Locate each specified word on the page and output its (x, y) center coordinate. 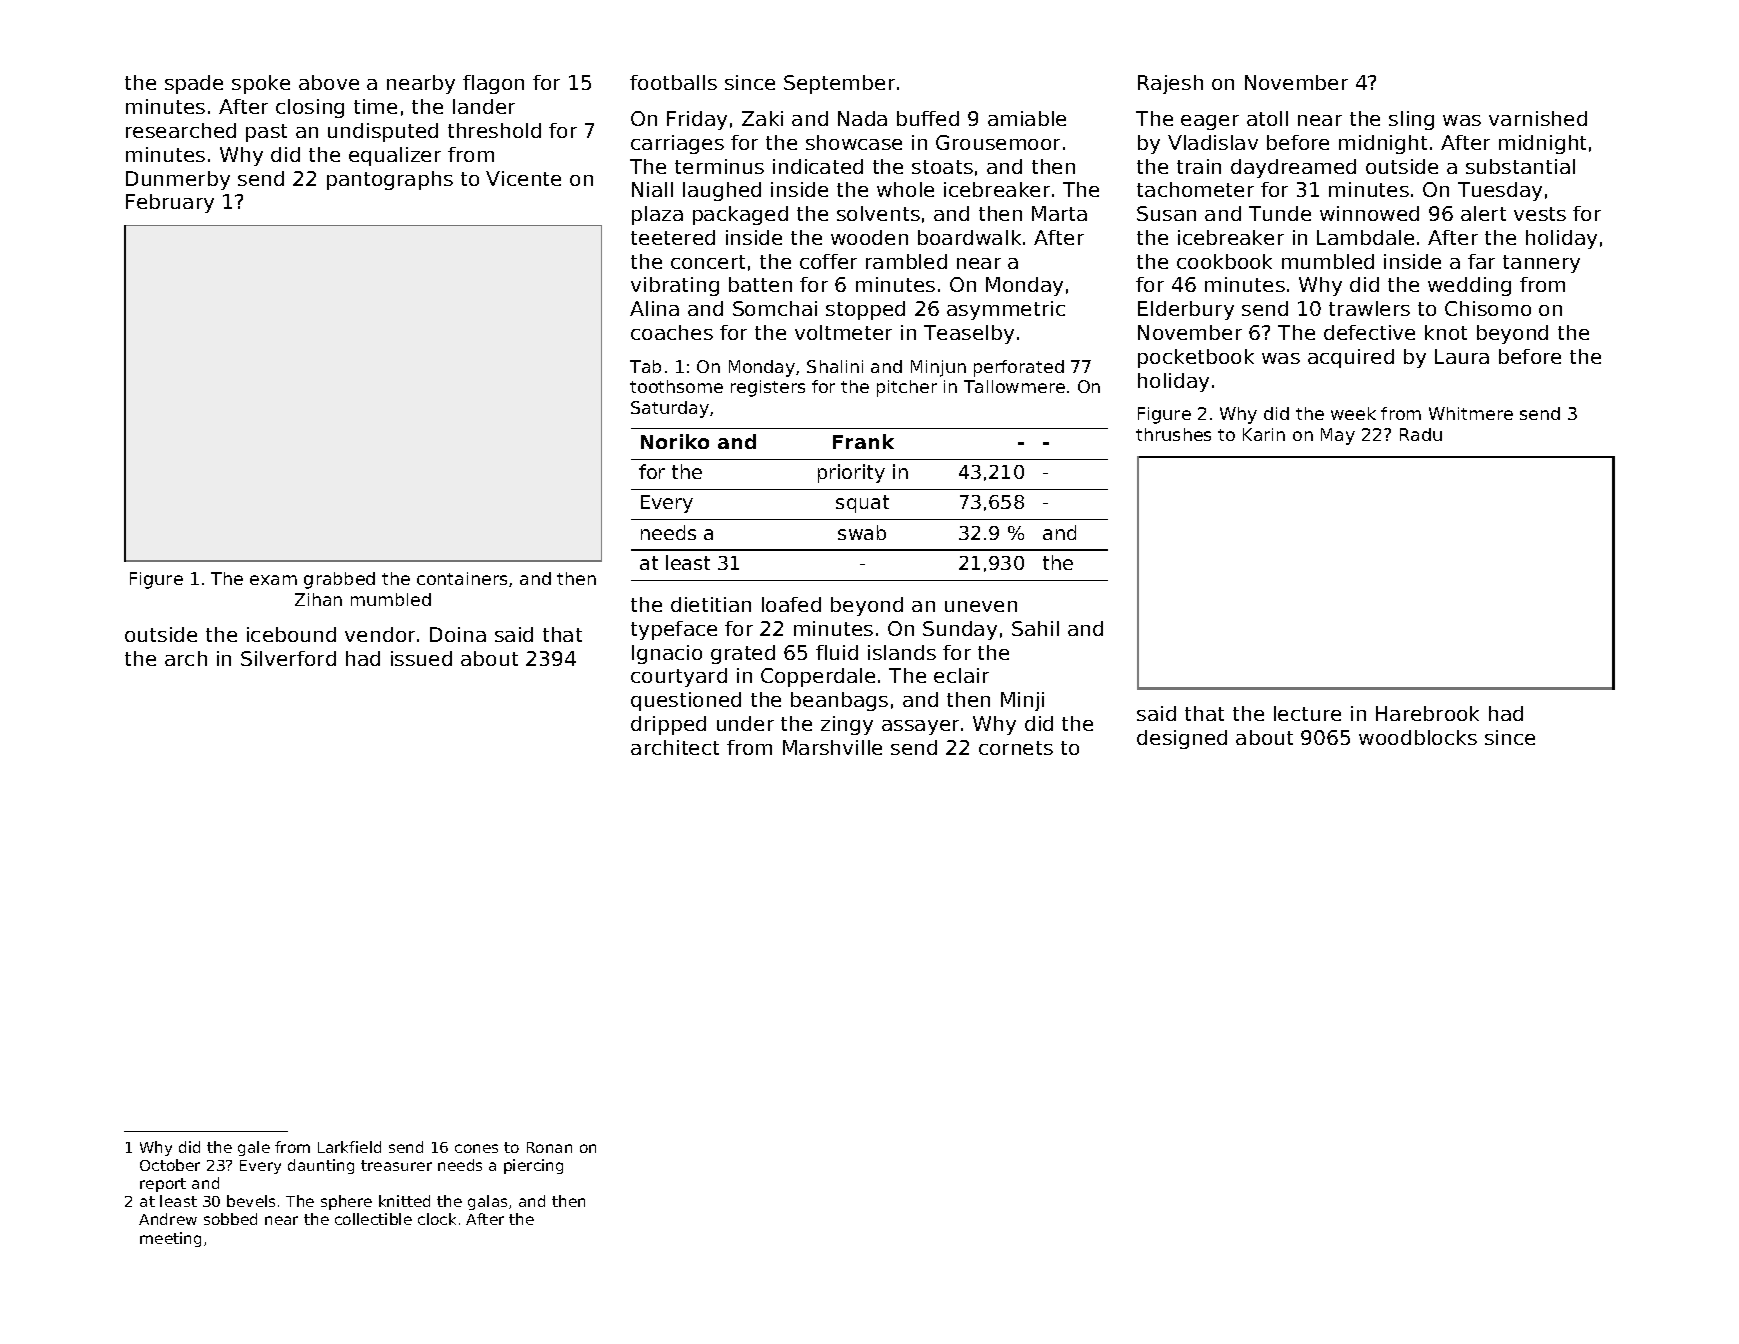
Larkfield (349, 1147)
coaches (672, 332)
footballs (673, 82)
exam (273, 580)
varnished (1538, 118)
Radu (1421, 434)
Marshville (832, 747)
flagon (493, 84)
